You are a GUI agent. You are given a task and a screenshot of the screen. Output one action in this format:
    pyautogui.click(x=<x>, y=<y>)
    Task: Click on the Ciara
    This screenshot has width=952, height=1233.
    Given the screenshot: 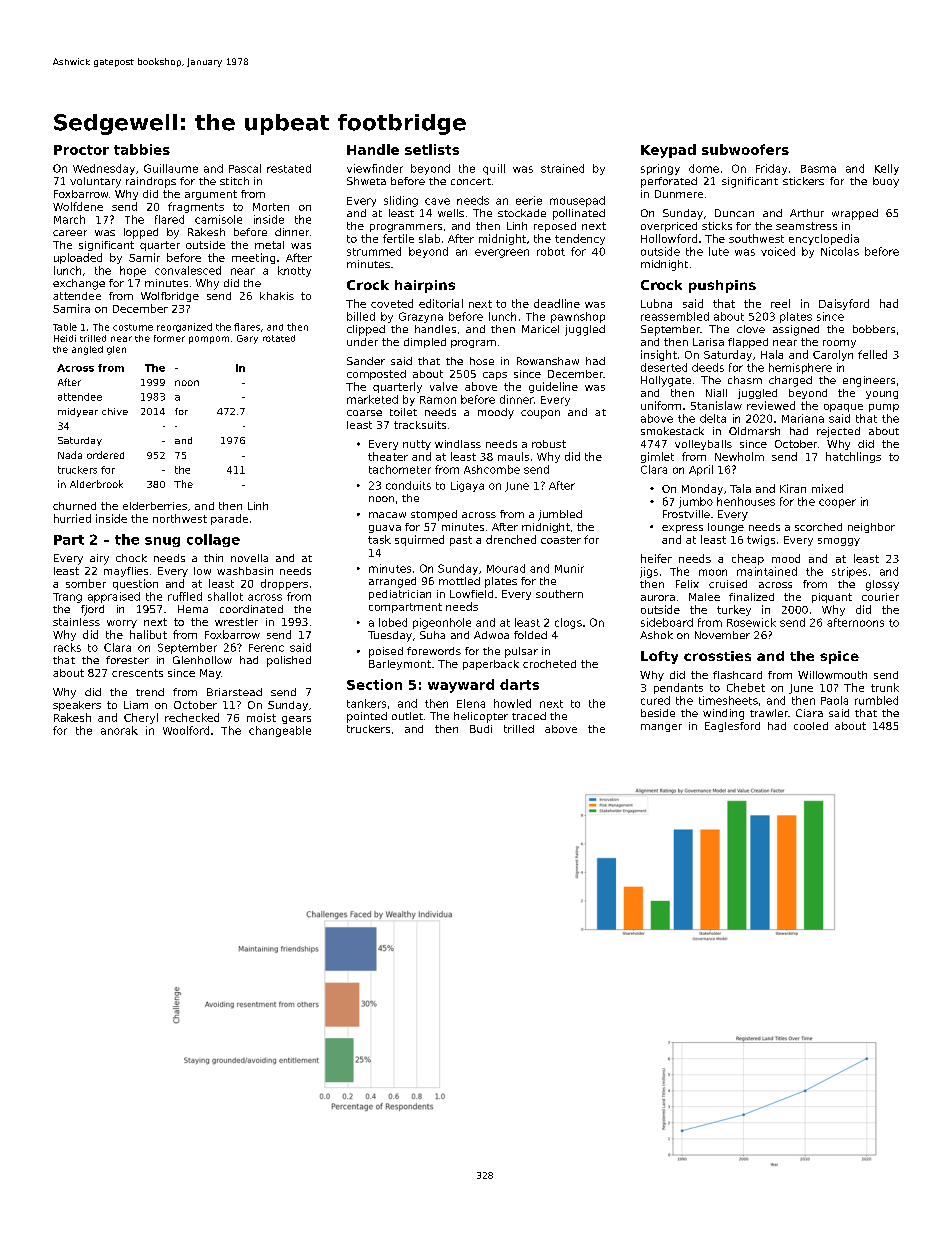 What is the action you would take?
    pyautogui.click(x=809, y=713)
